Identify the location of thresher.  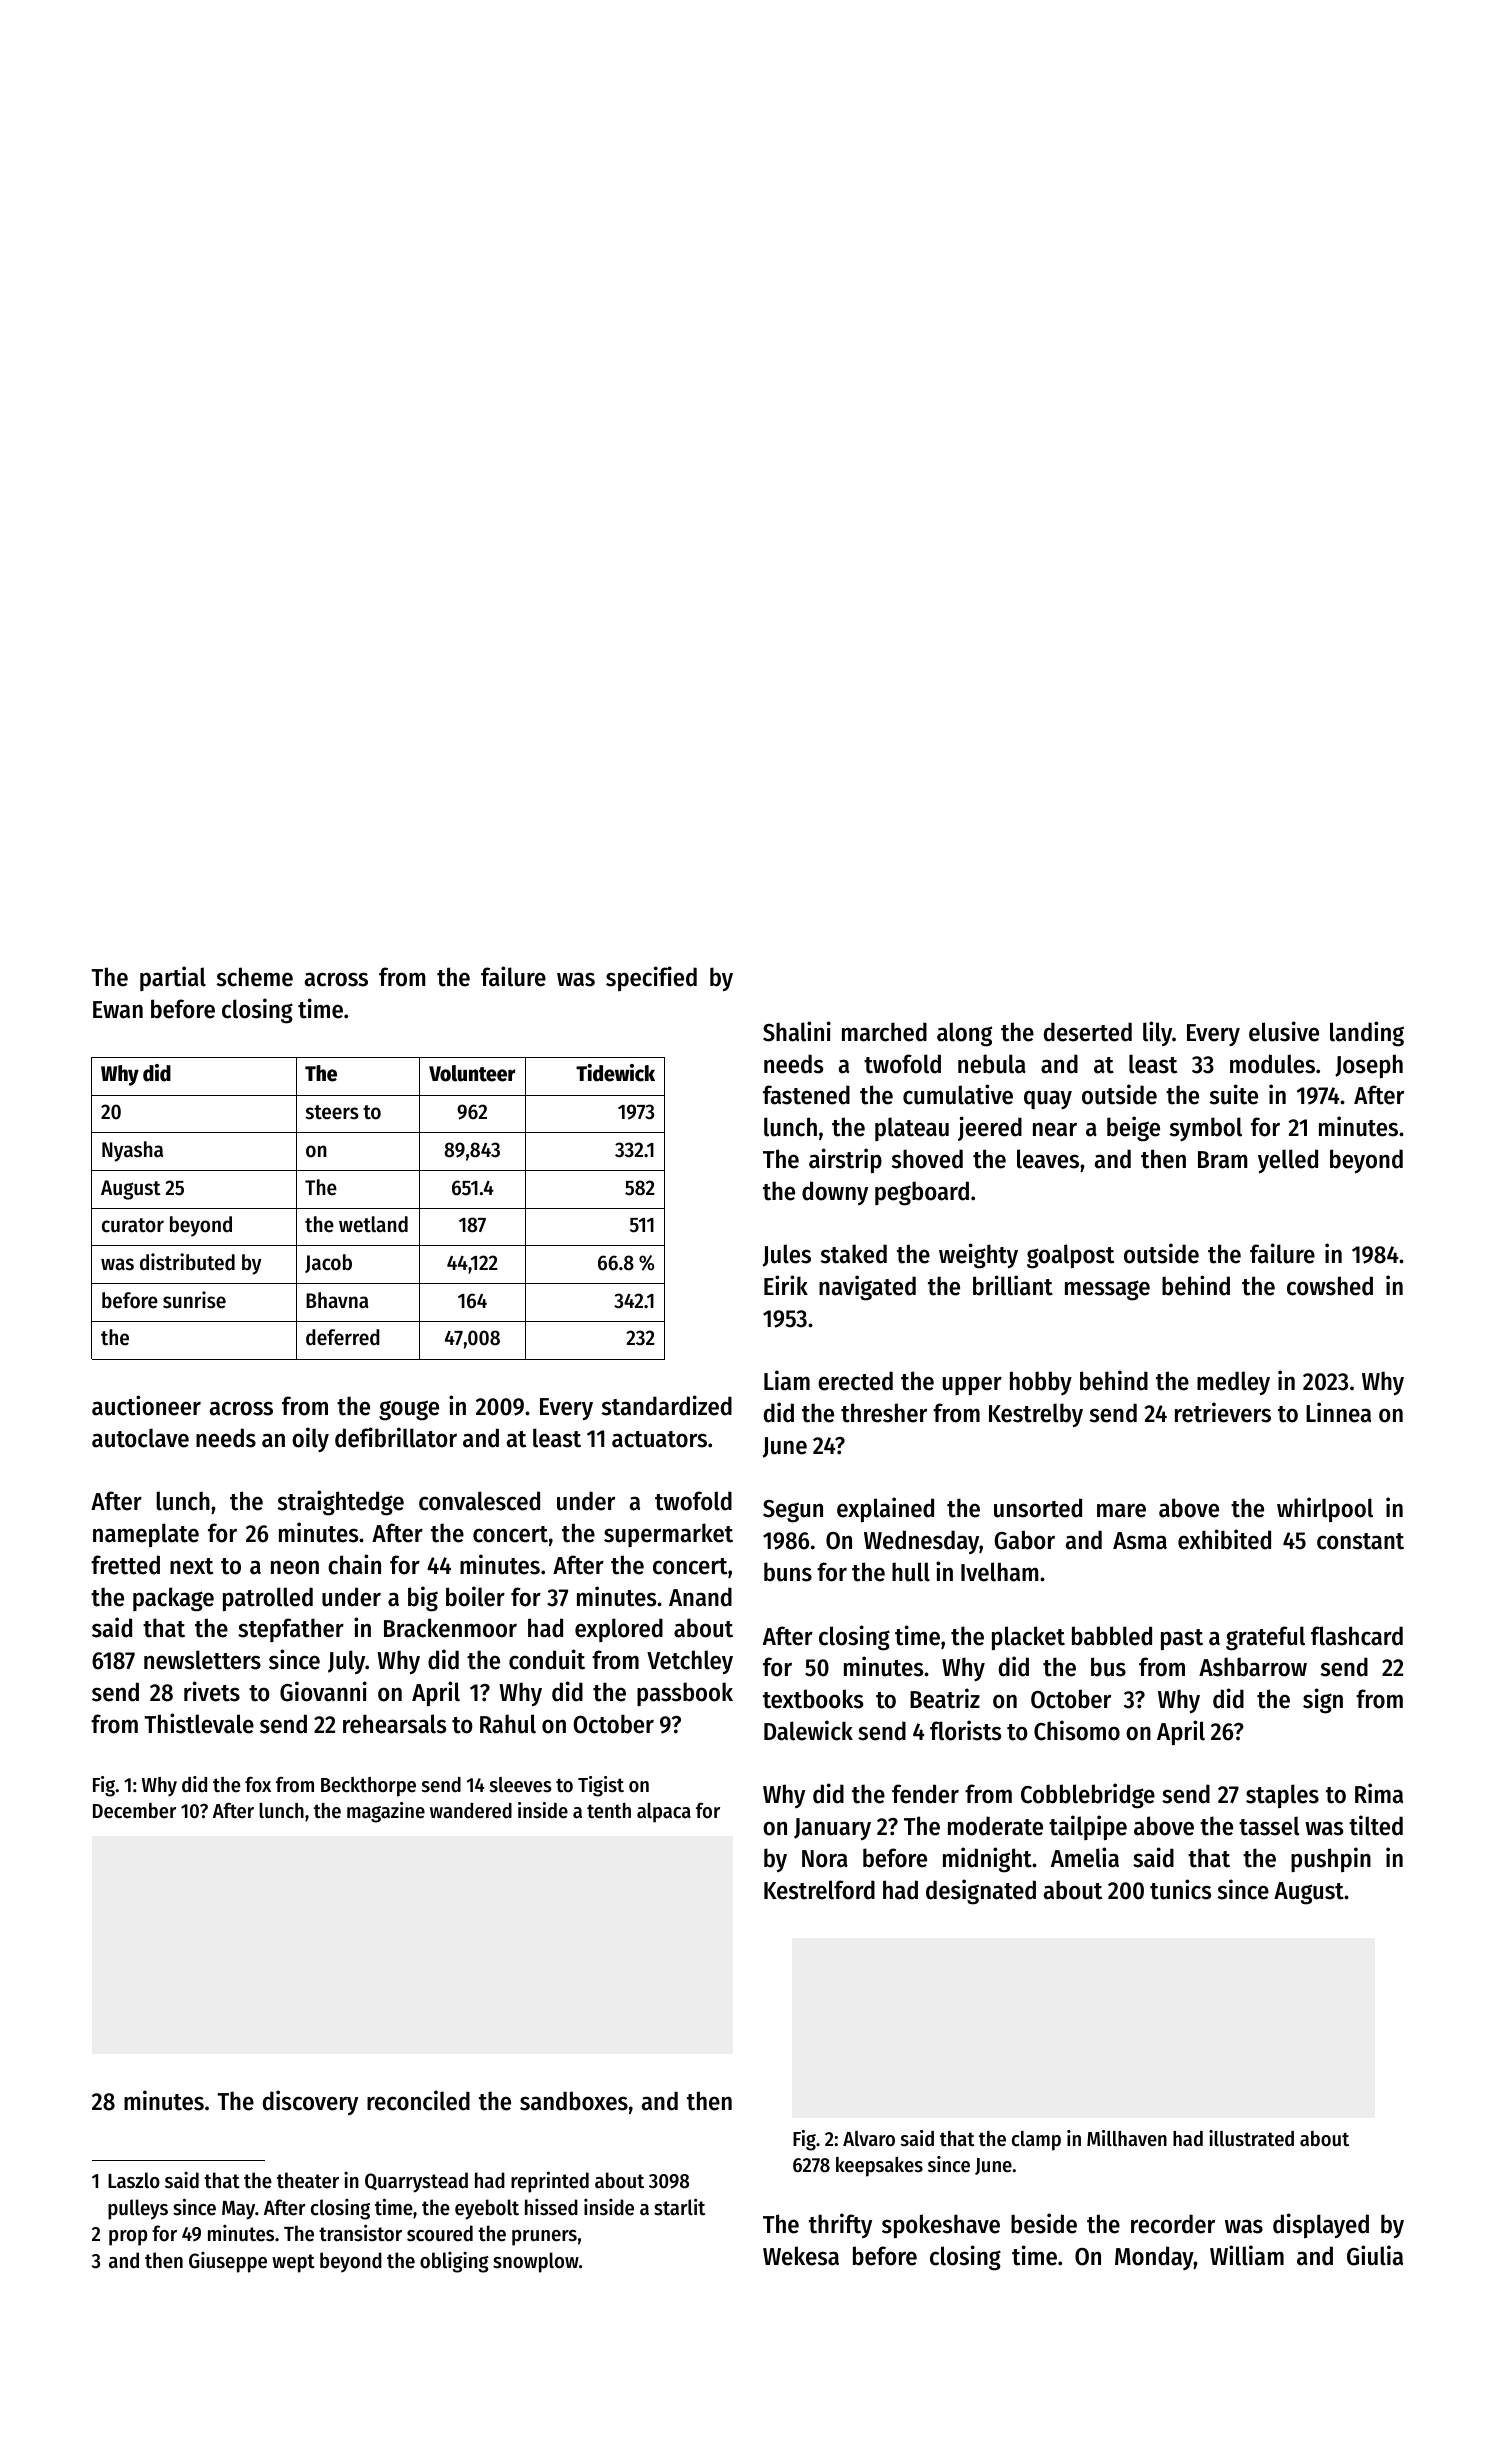
(884, 1413).
